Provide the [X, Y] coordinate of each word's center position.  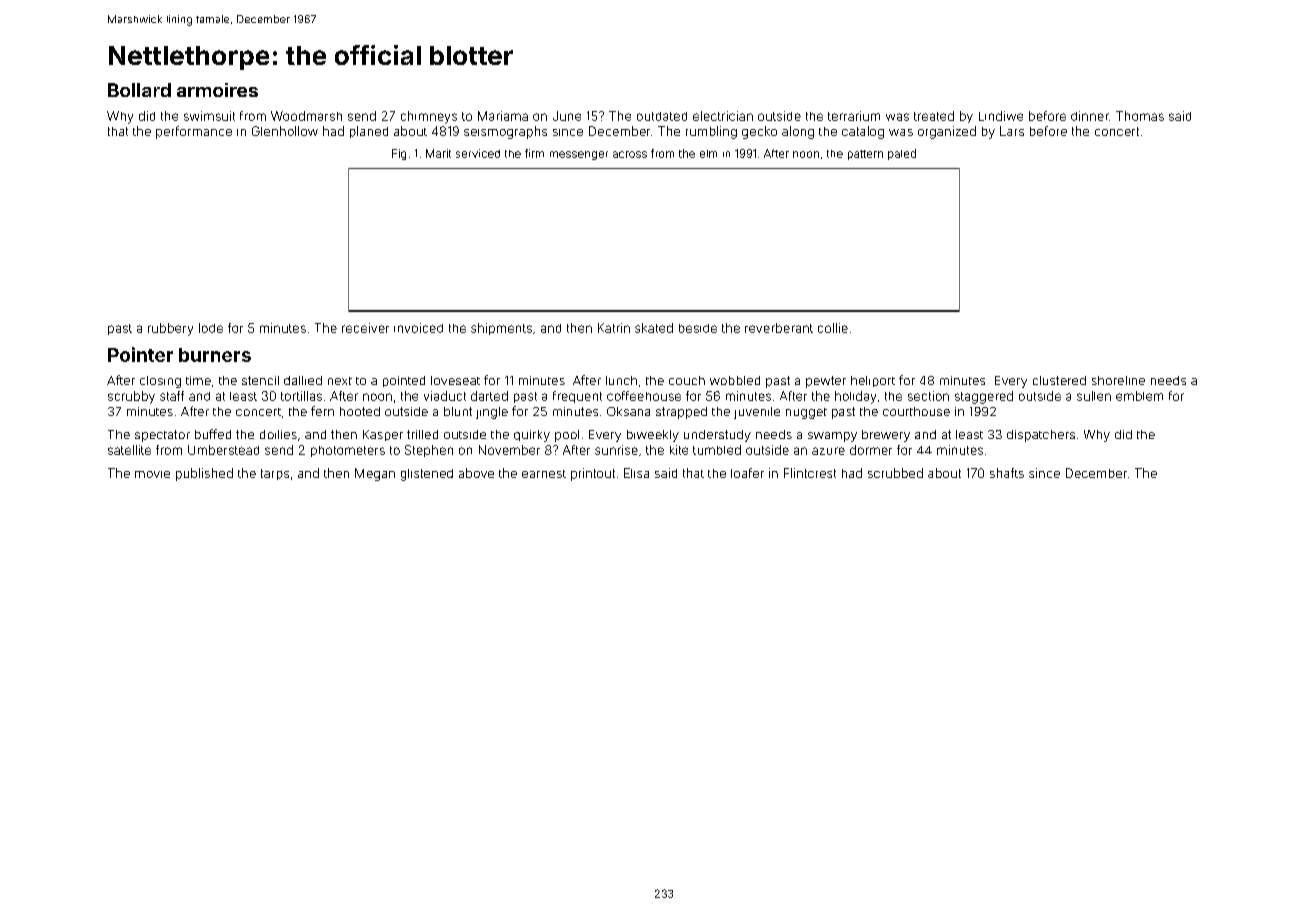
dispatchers [1041, 436]
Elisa [636, 473]
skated [654, 328]
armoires [217, 90]
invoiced [418, 328]
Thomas [1140, 116]
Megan [375, 474]
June [567, 116]
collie [833, 328]
